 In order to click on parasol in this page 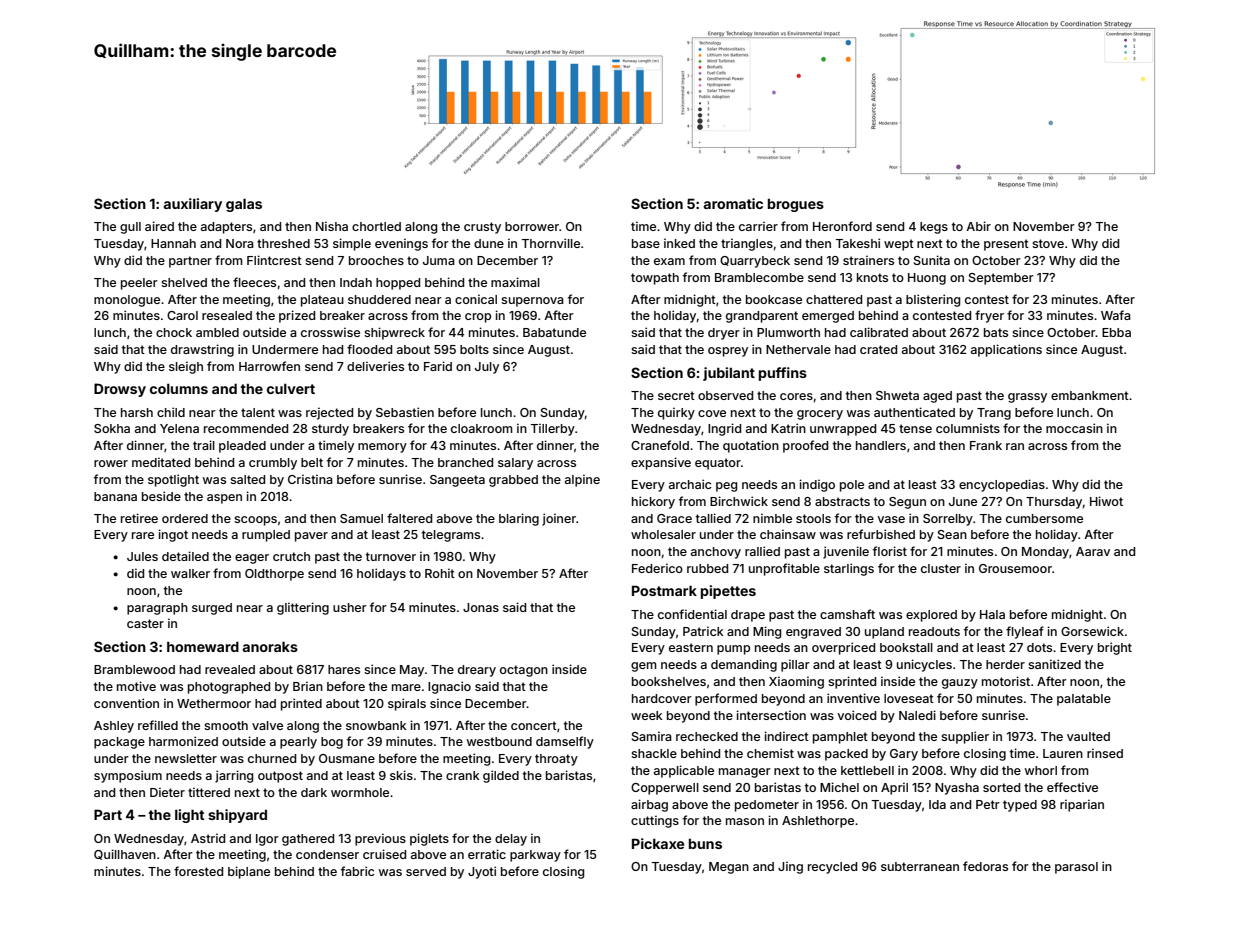, I will do `click(1076, 868)`.
